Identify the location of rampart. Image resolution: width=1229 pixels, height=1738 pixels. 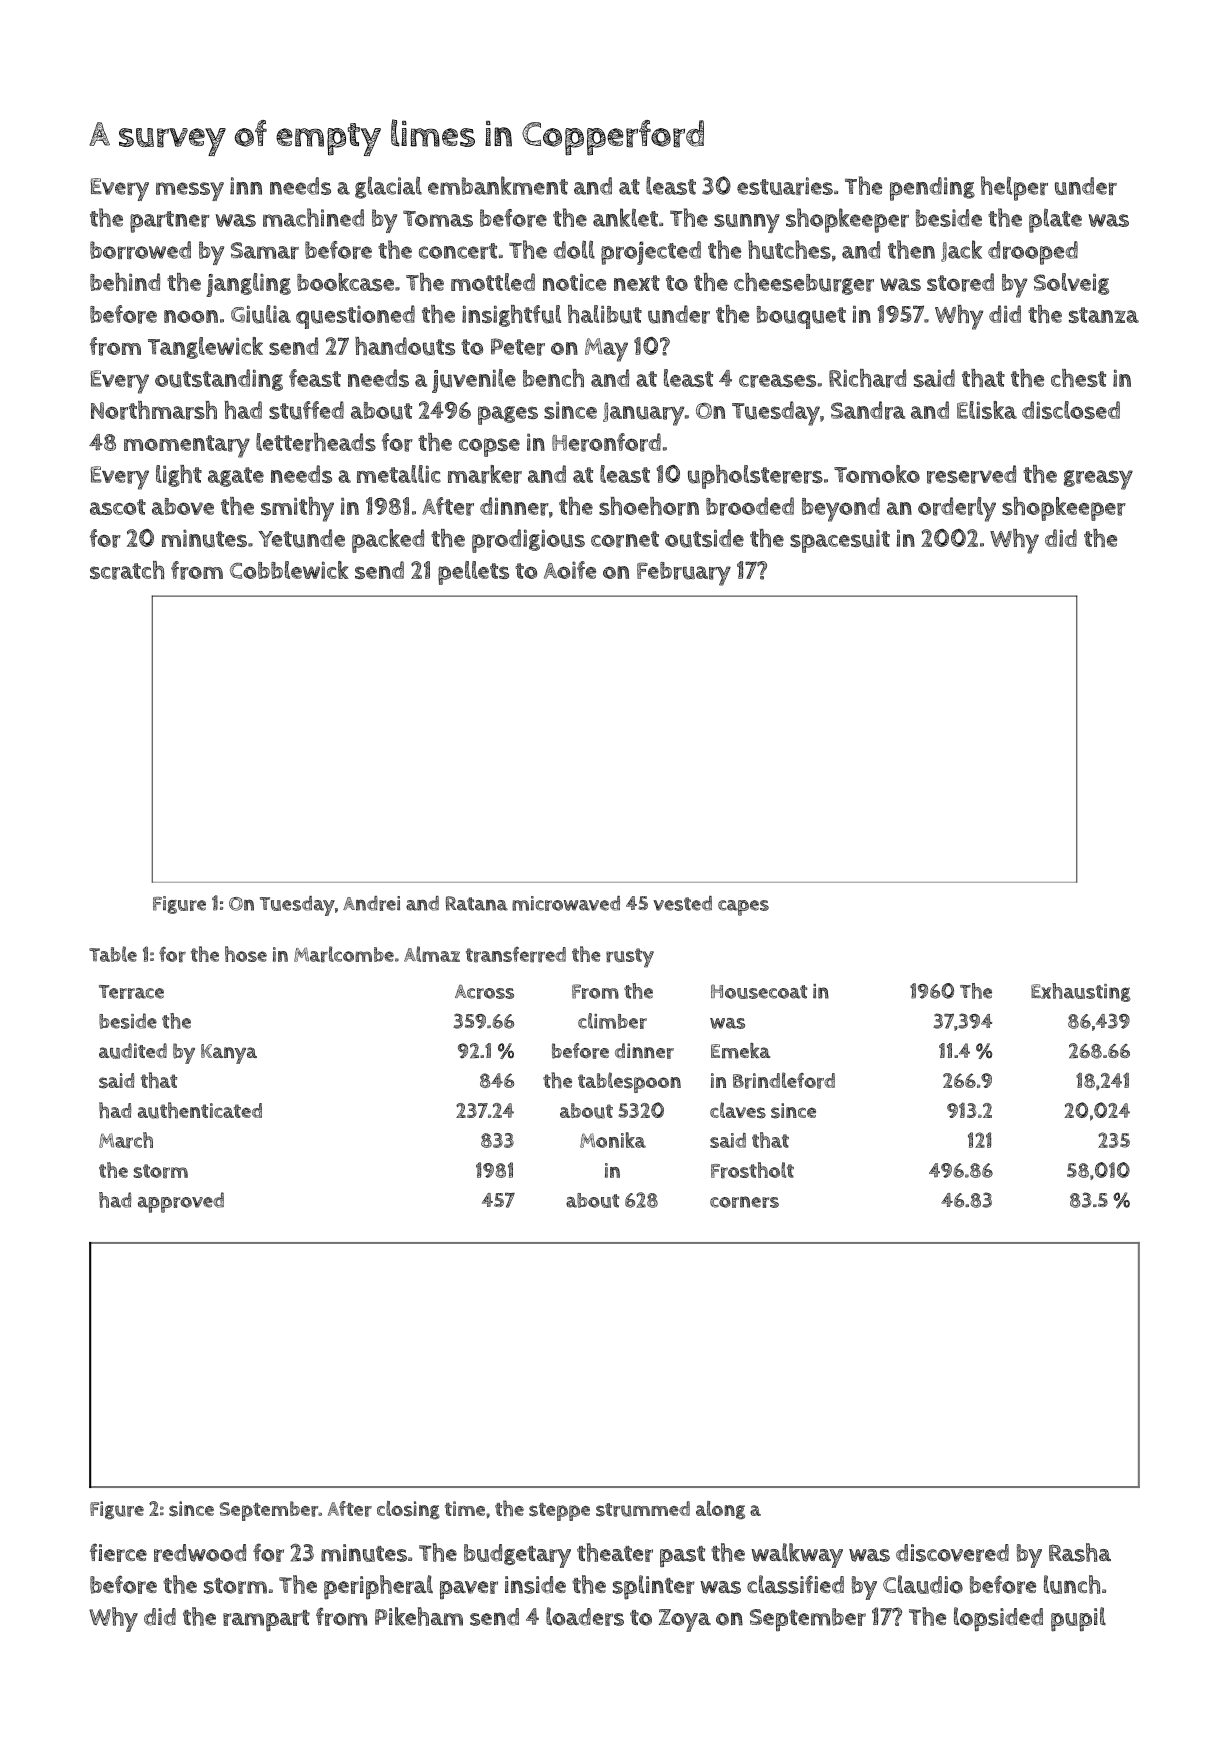
(266, 1621).
